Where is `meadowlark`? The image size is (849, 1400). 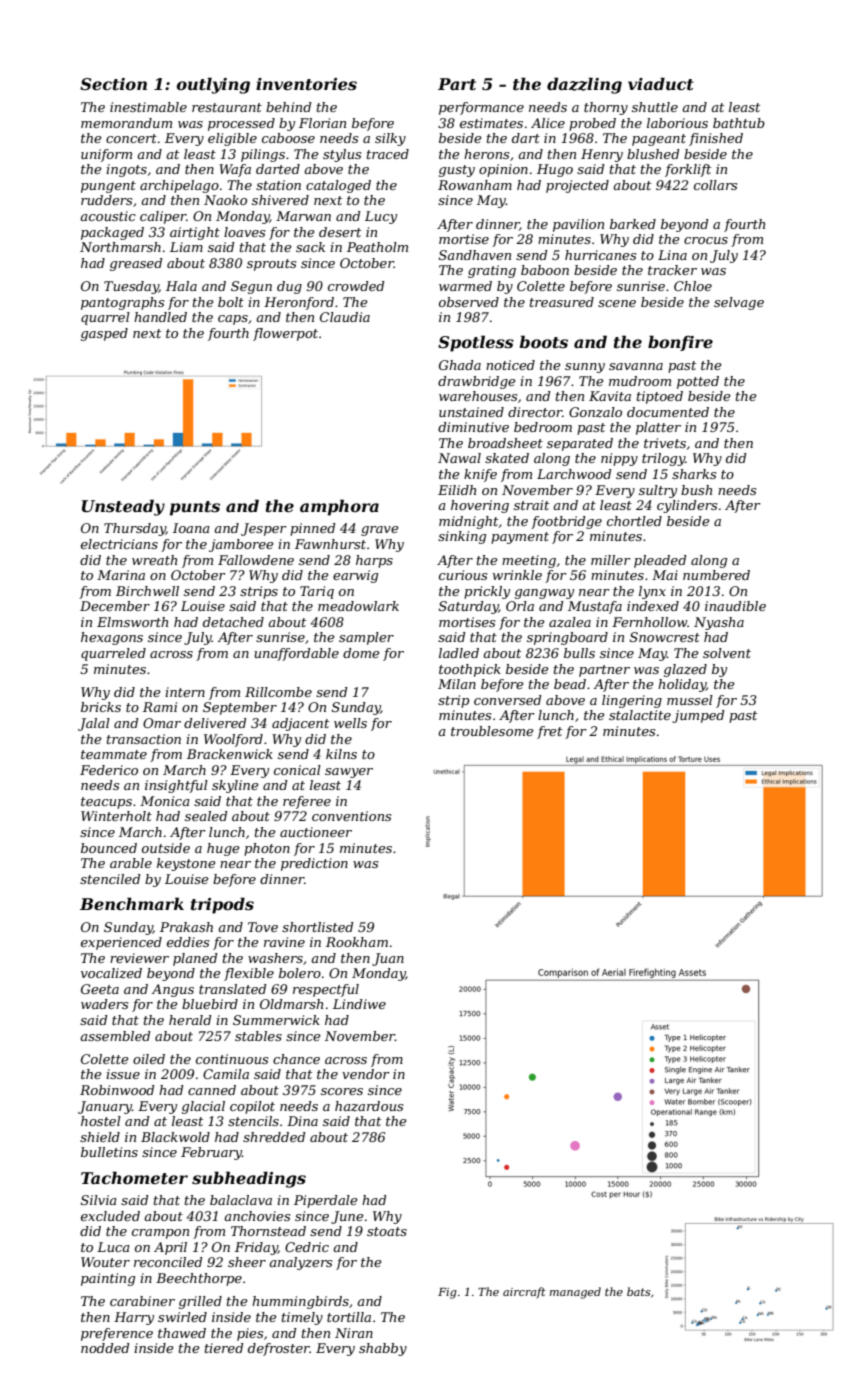
meadowlark is located at coordinates (358, 606).
